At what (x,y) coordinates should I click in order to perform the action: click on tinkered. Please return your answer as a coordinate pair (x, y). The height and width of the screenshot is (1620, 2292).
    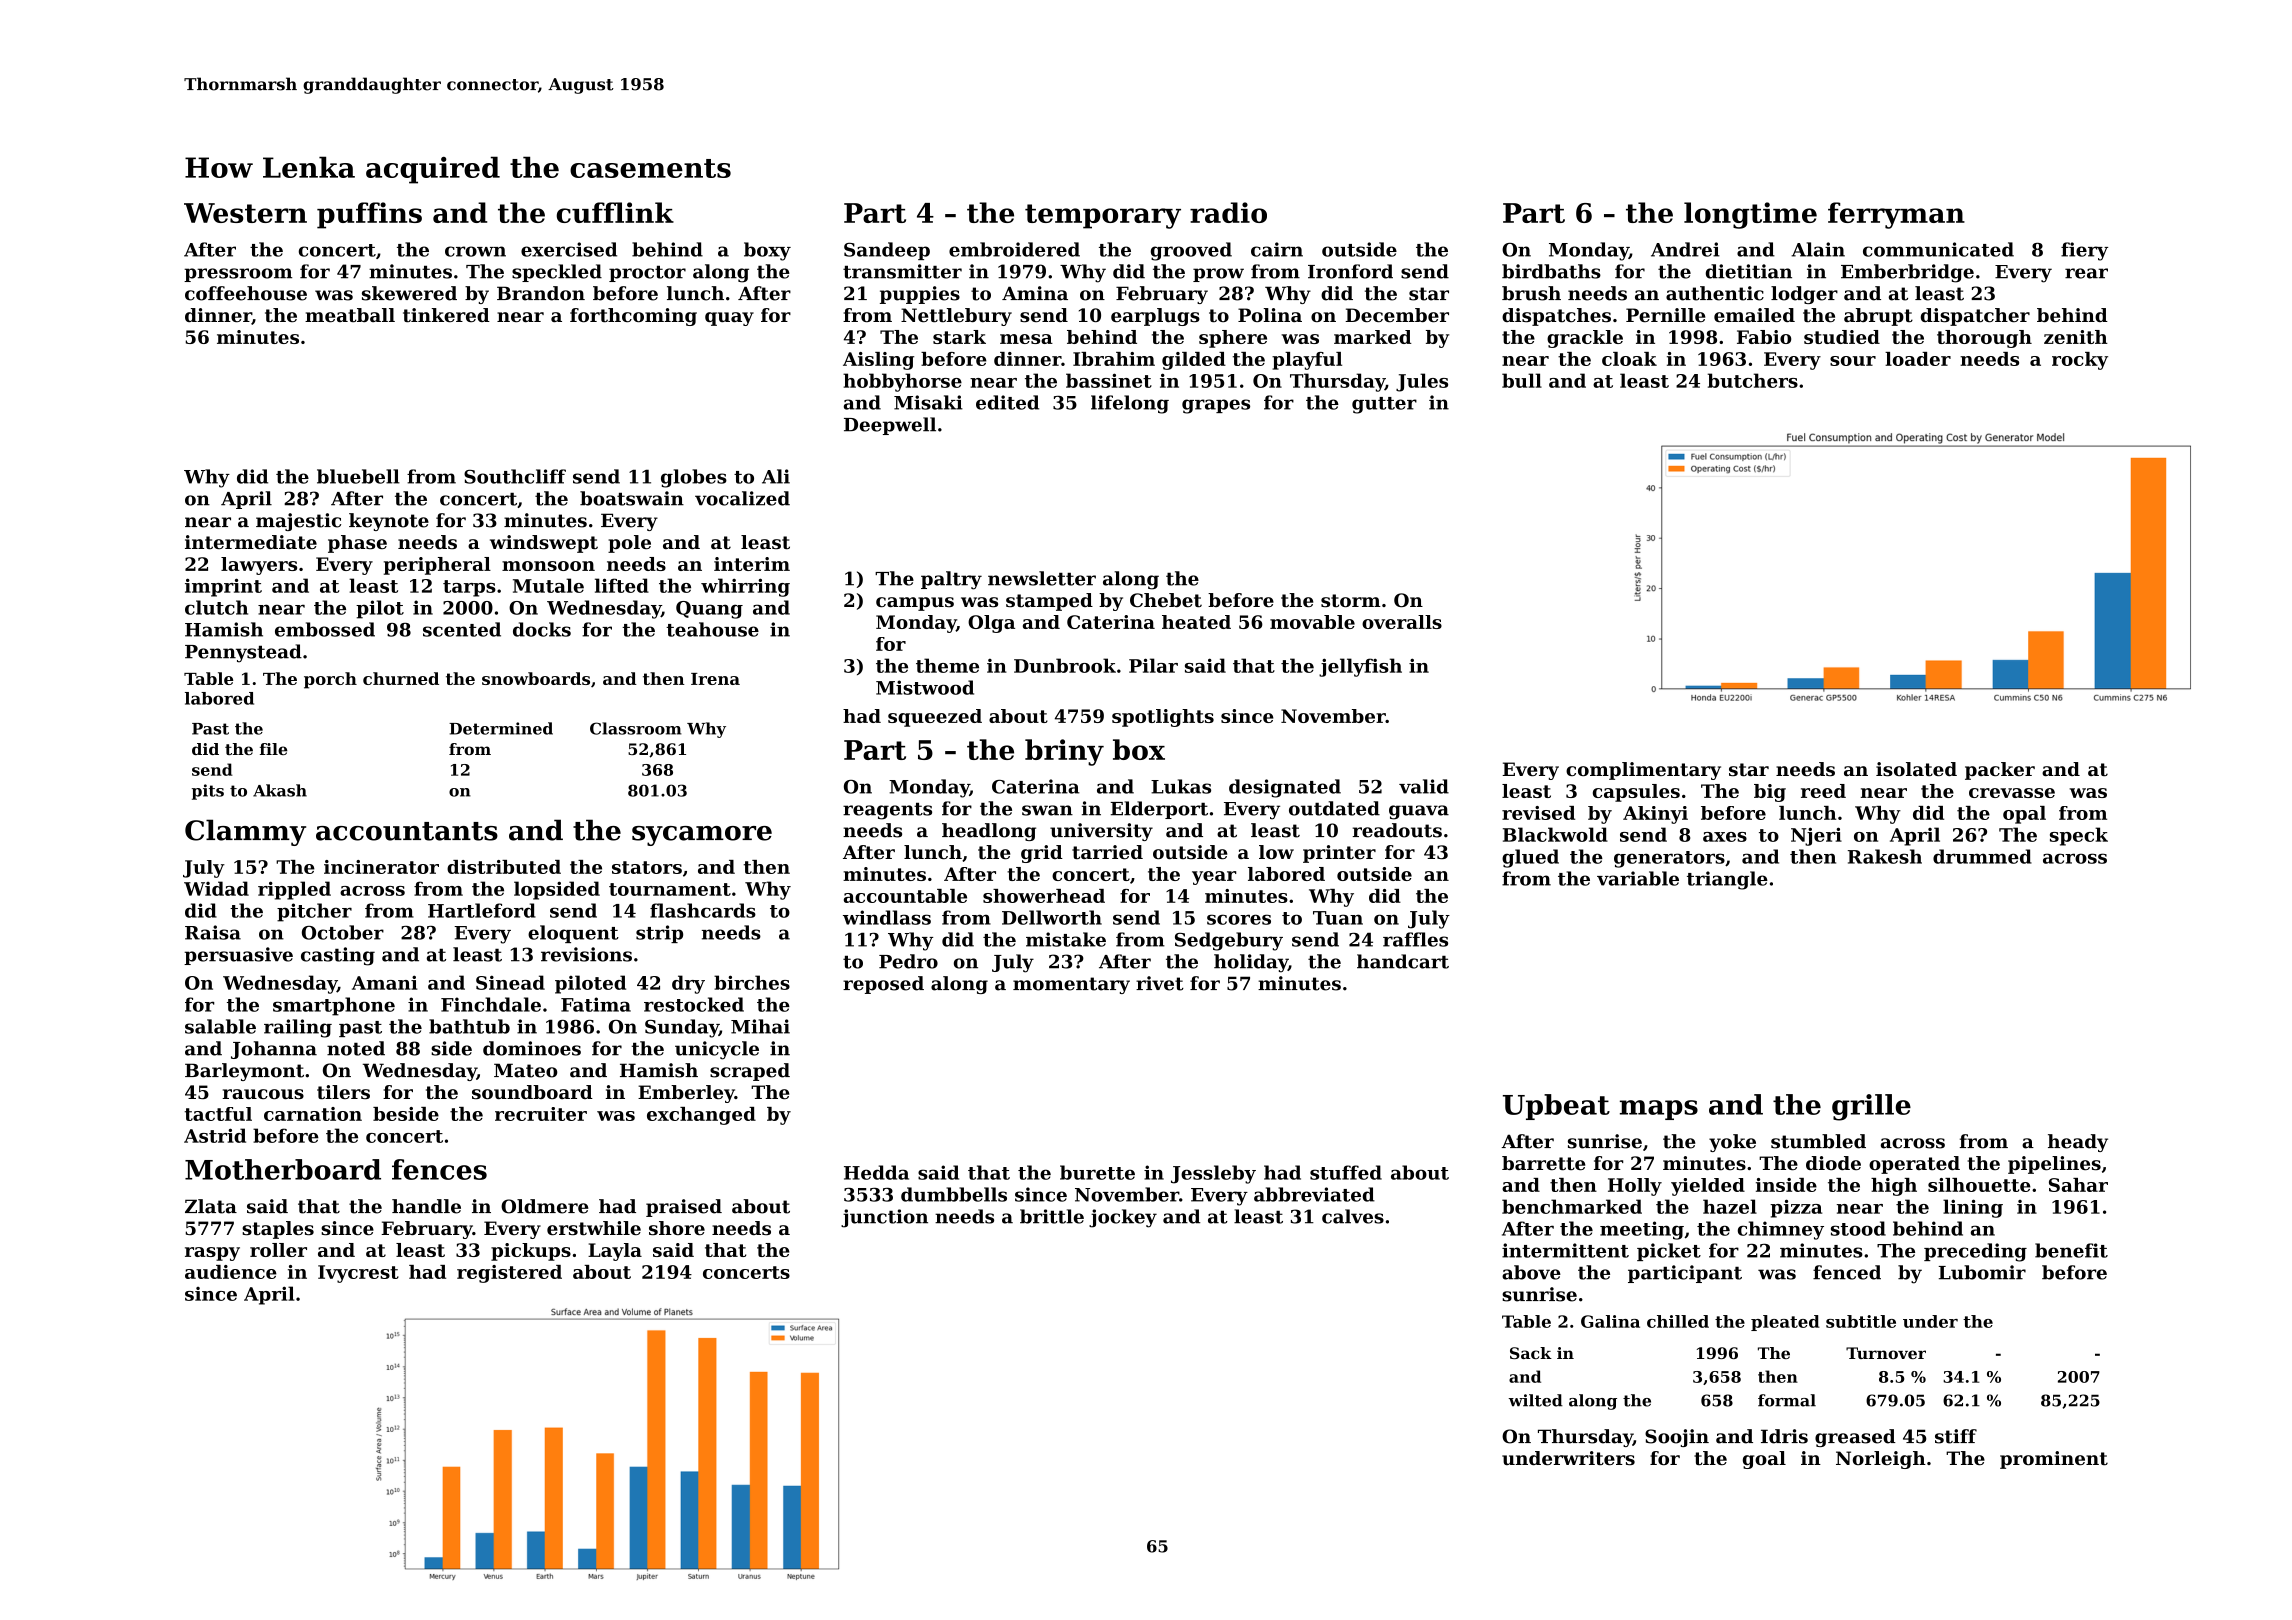
    Looking at the image, I should click on (446, 315).
